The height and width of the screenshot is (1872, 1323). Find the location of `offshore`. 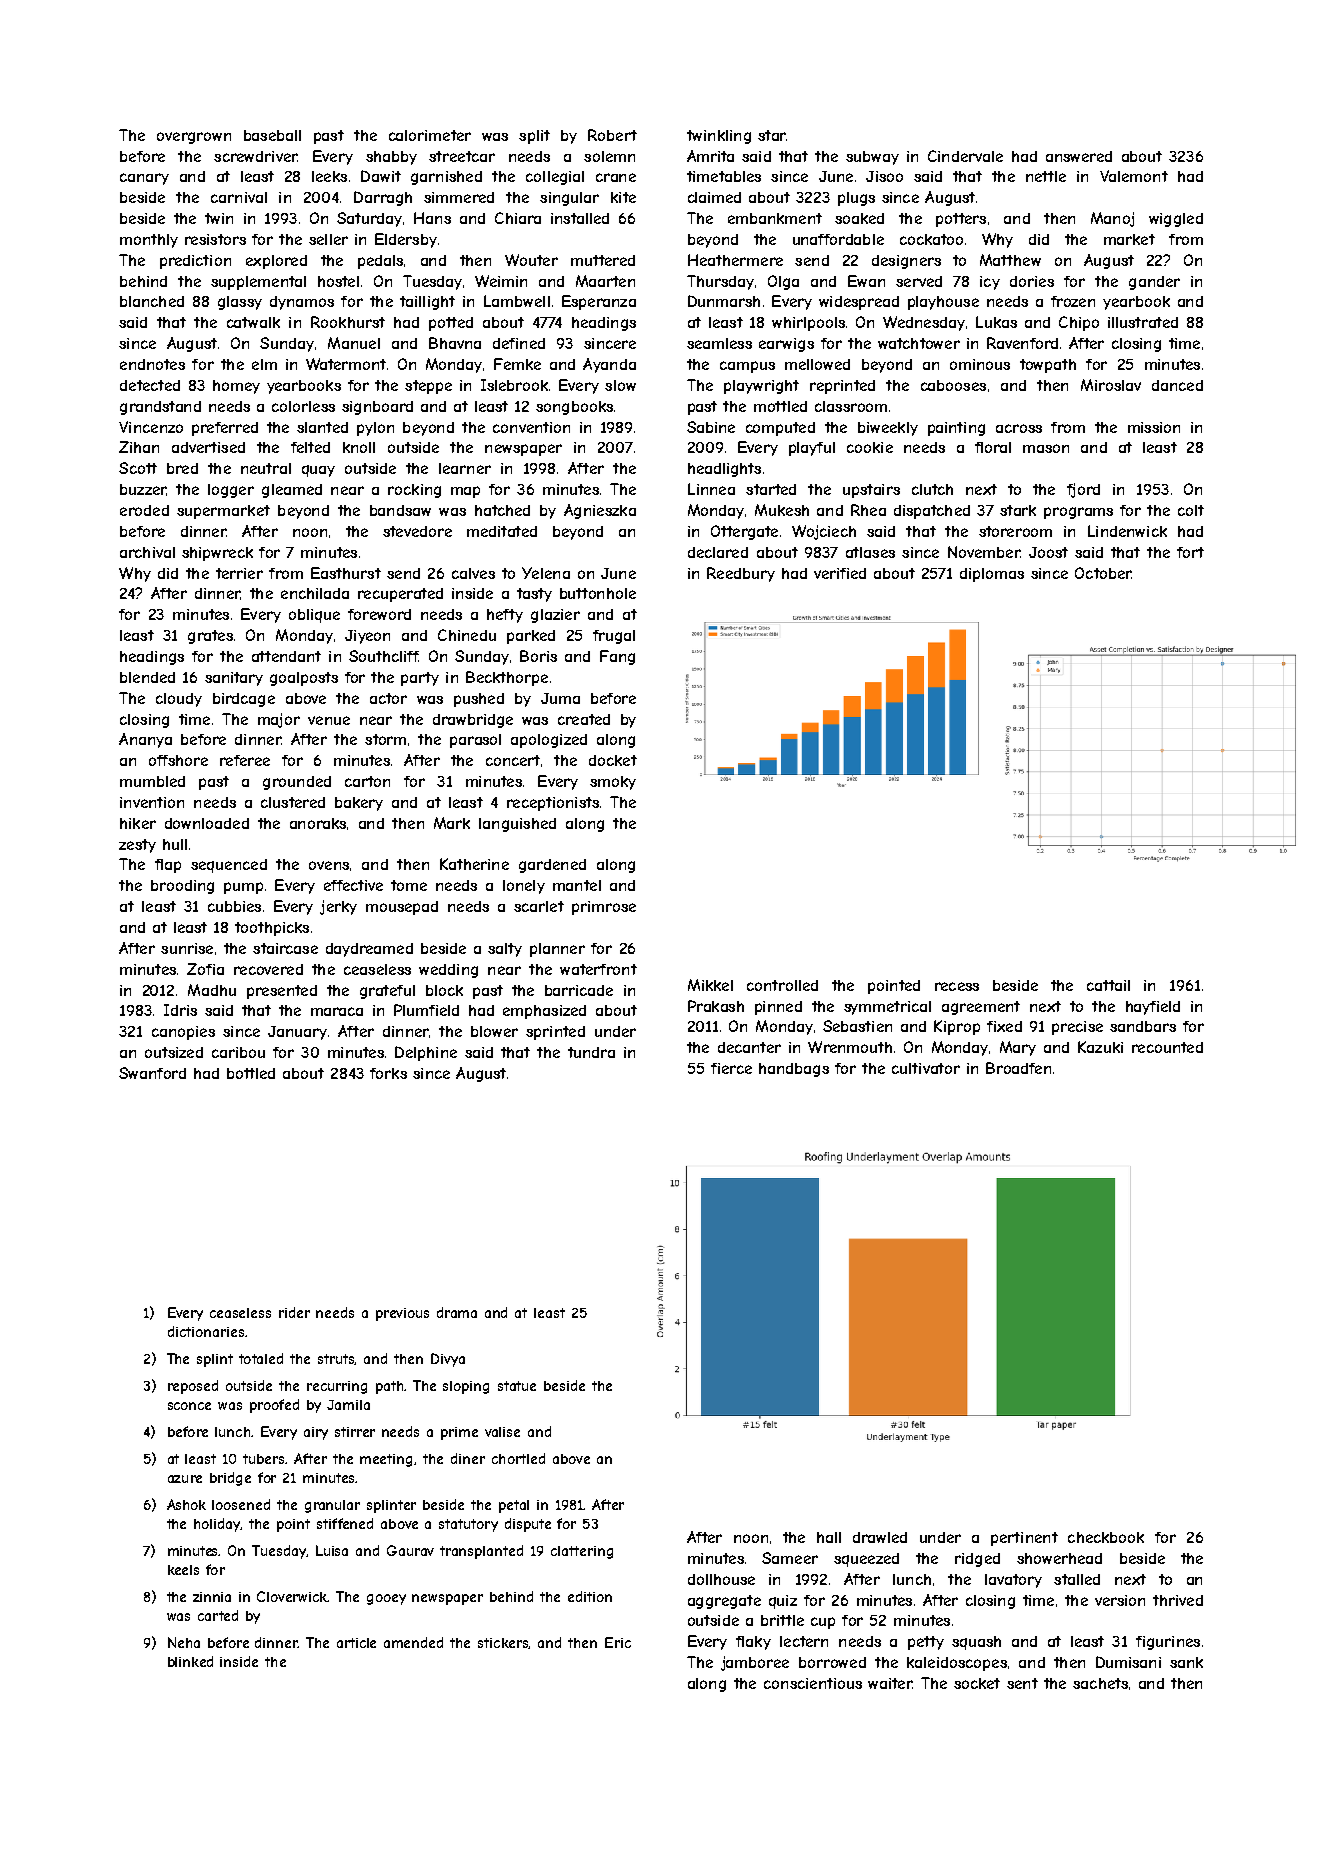

offshore is located at coordinates (178, 760).
